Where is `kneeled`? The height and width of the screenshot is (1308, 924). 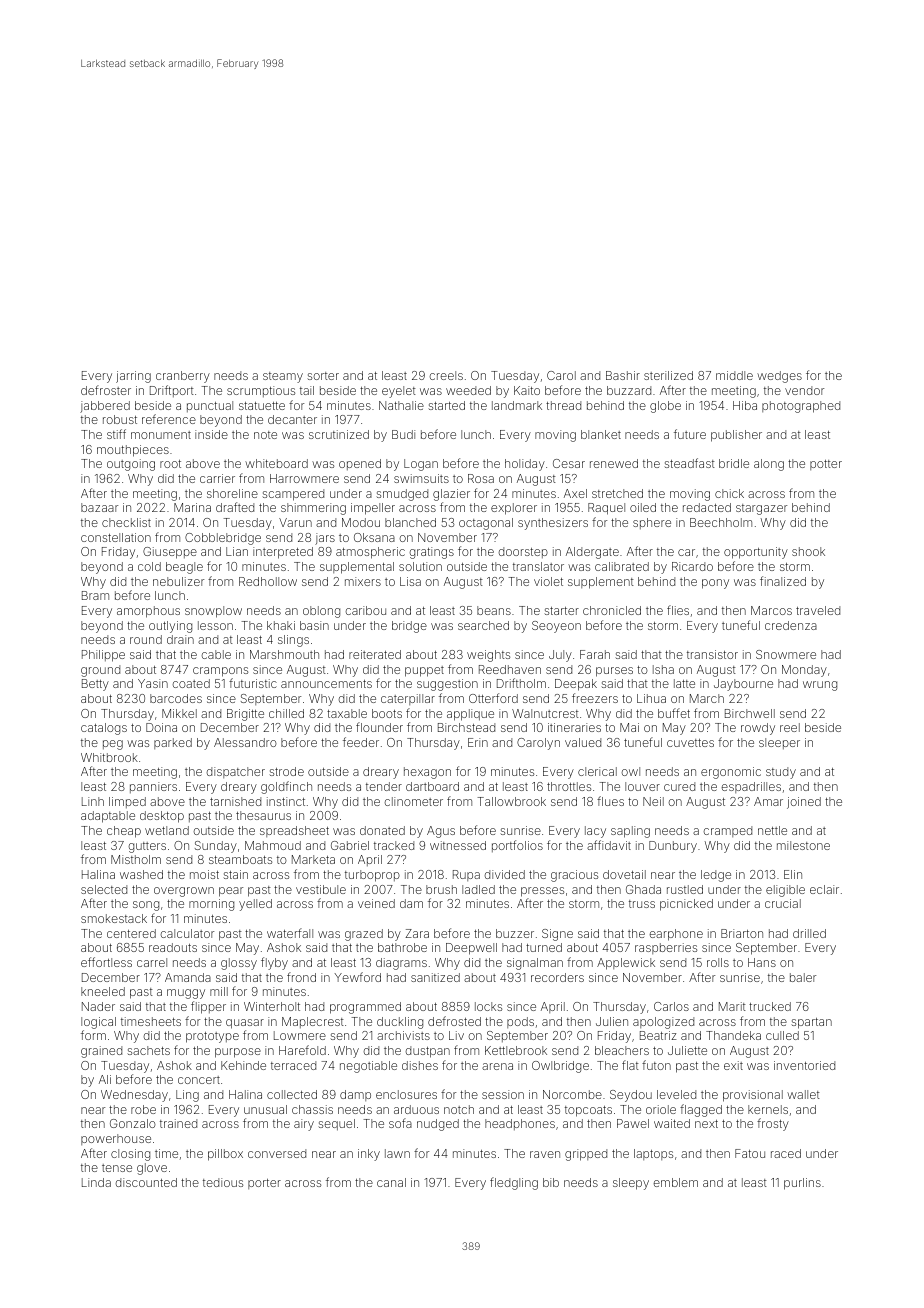
kneeled is located at coordinates (103, 991).
